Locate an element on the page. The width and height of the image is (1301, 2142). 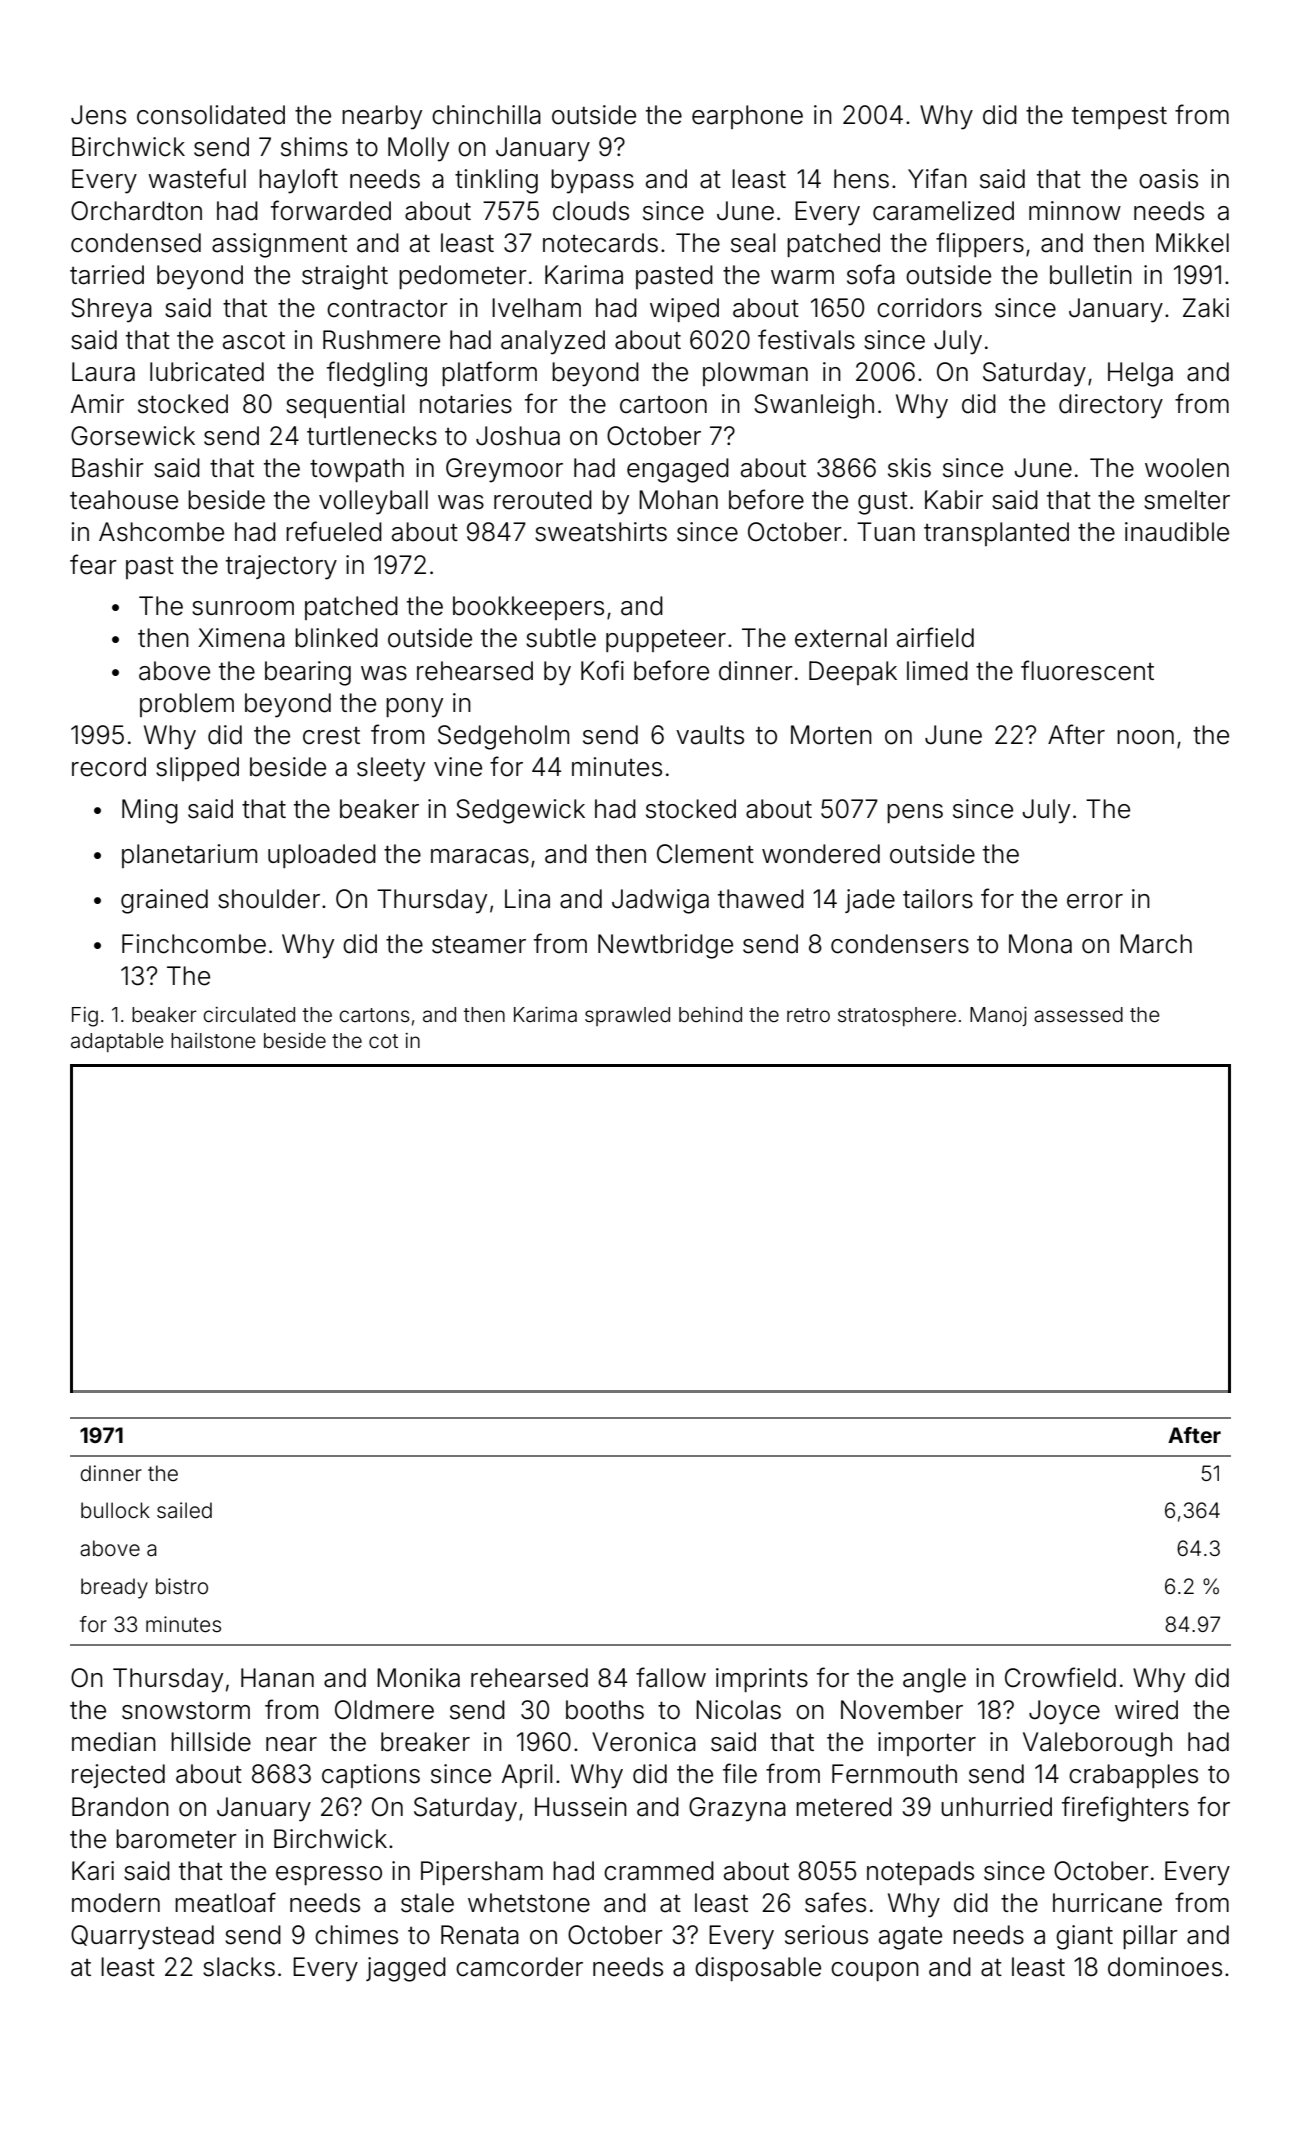
November is located at coordinates (902, 1710).
